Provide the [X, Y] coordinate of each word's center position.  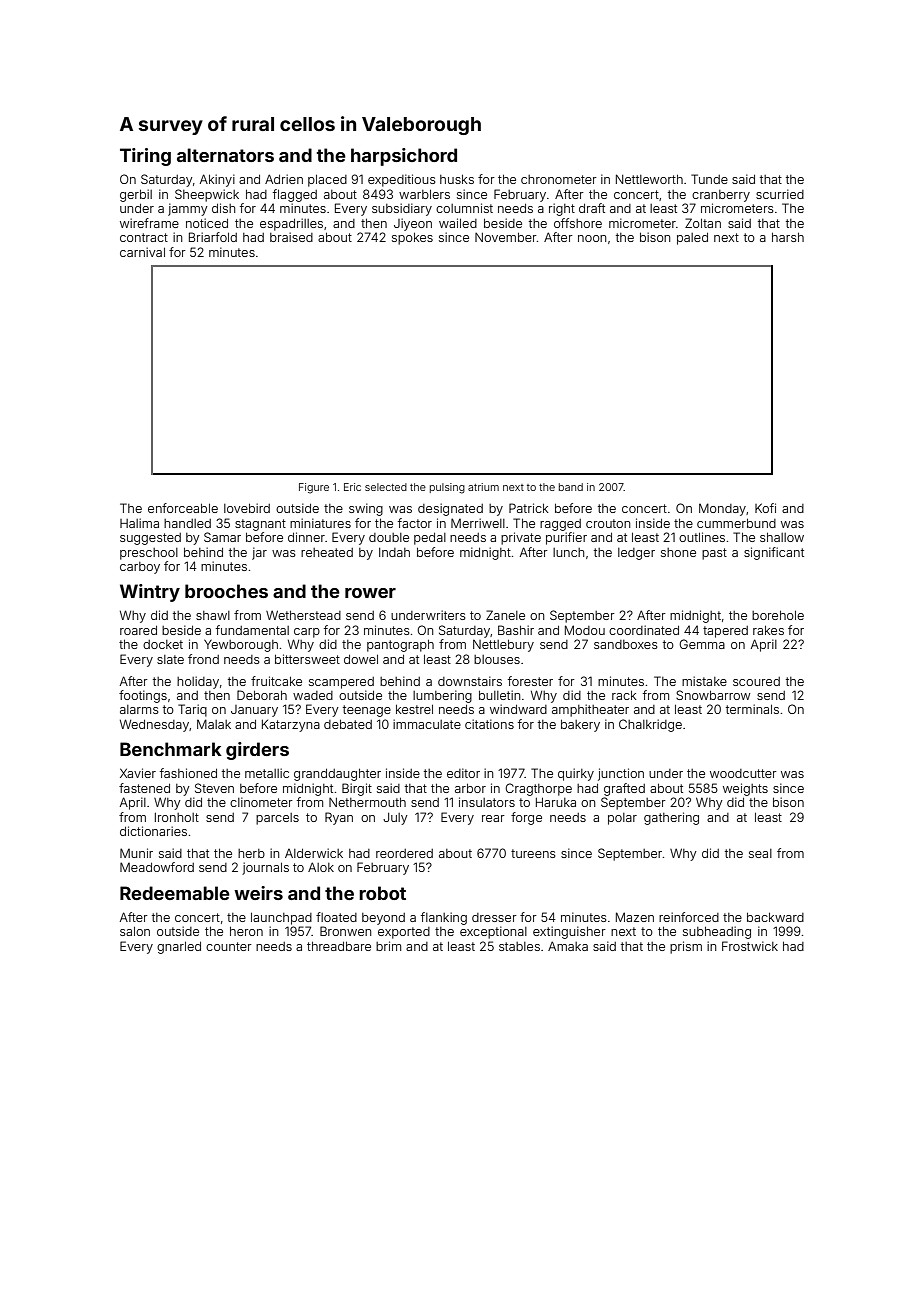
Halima [139, 523]
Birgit [357, 789]
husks [457, 179]
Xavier [138, 773]
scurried [780, 194]
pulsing [447, 488]
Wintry [150, 593]
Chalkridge [650, 725]
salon [135, 931]
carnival [142, 252]
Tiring [145, 157]
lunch [568, 552]
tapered [725, 632]
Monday [722, 509]
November [506, 237]
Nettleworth [649, 179]
